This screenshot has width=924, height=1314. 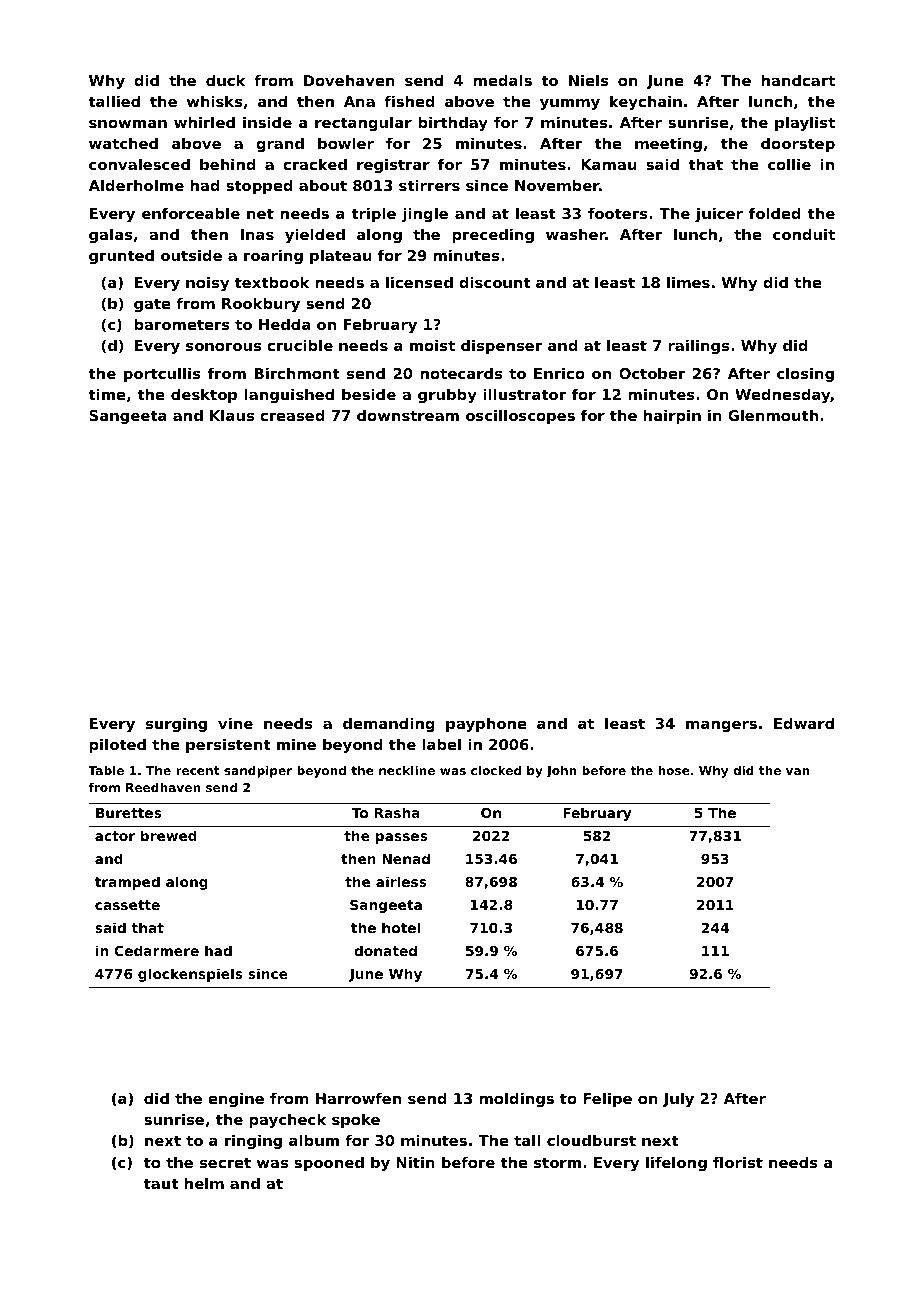 I want to click on hose, so click(x=674, y=770).
